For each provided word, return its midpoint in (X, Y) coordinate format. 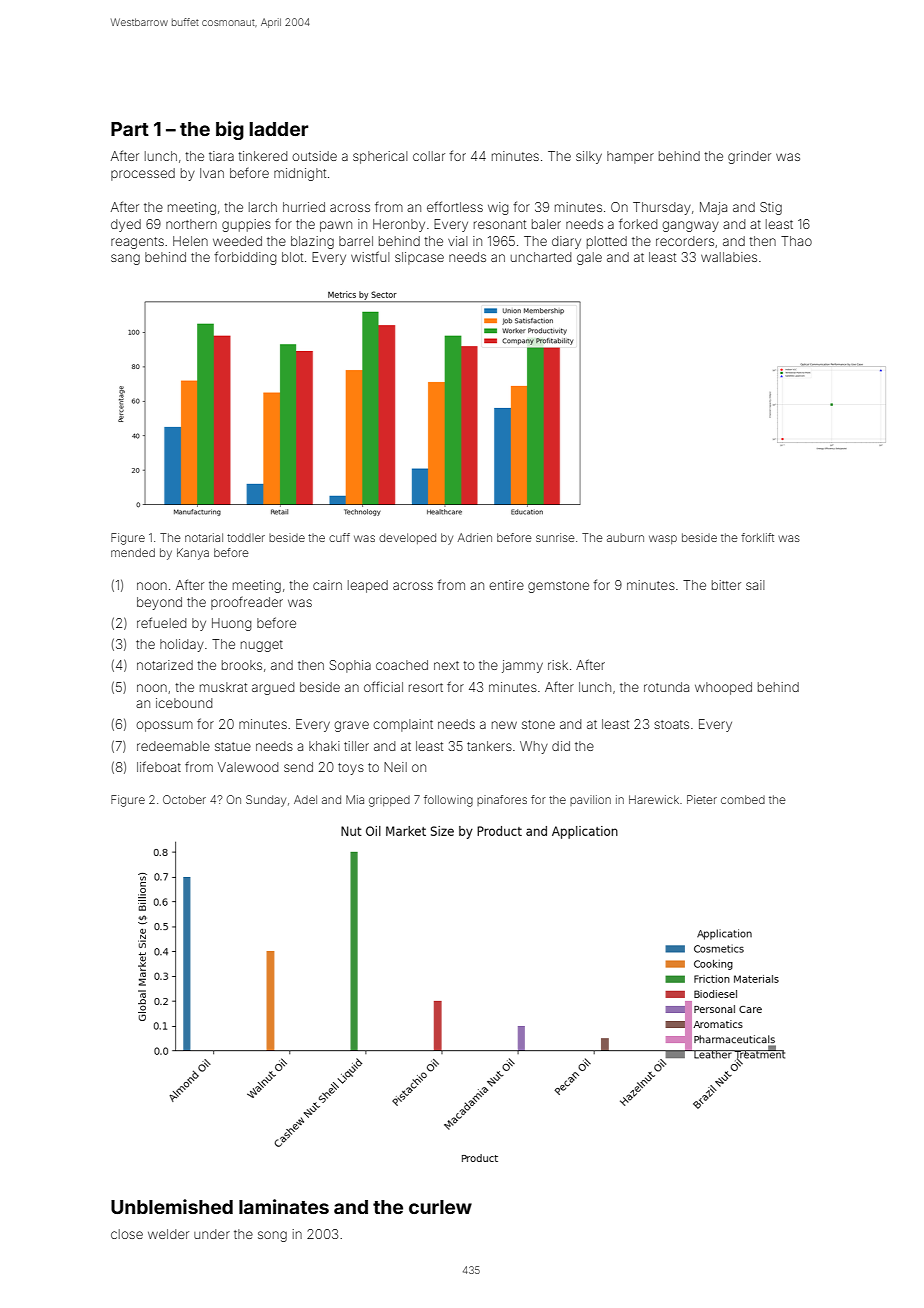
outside (314, 156)
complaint (403, 725)
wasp (663, 539)
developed (407, 538)
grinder (749, 157)
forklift (757, 537)
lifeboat (159, 766)
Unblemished (172, 1206)
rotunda (666, 687)
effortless (455, 206)
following (448, 801)
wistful (370, 256)
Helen (190, 241)
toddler (246, 538)
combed (743, 799)
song (272, 1236)
